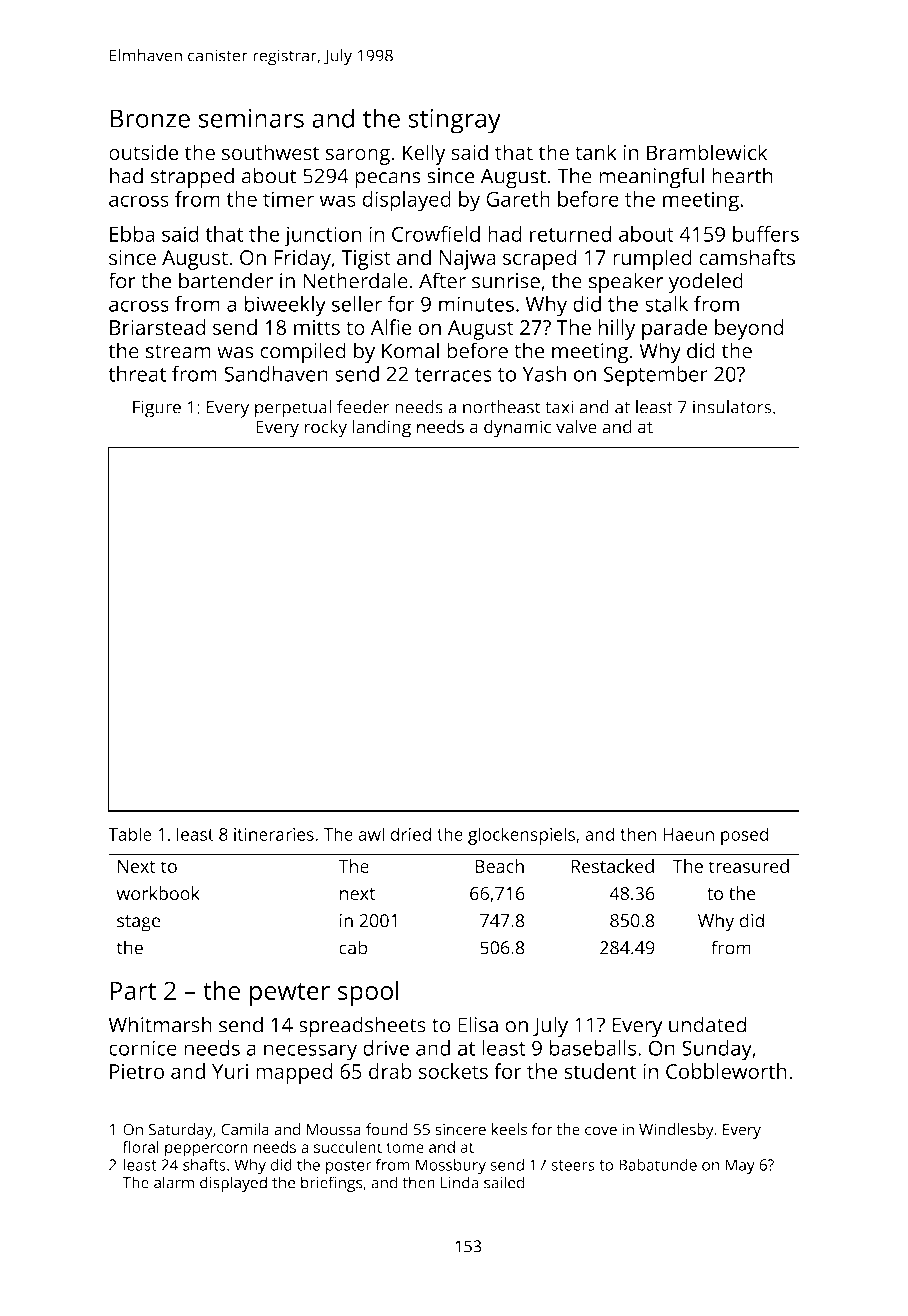  I want to click on alarm, so click(174, 1182).
